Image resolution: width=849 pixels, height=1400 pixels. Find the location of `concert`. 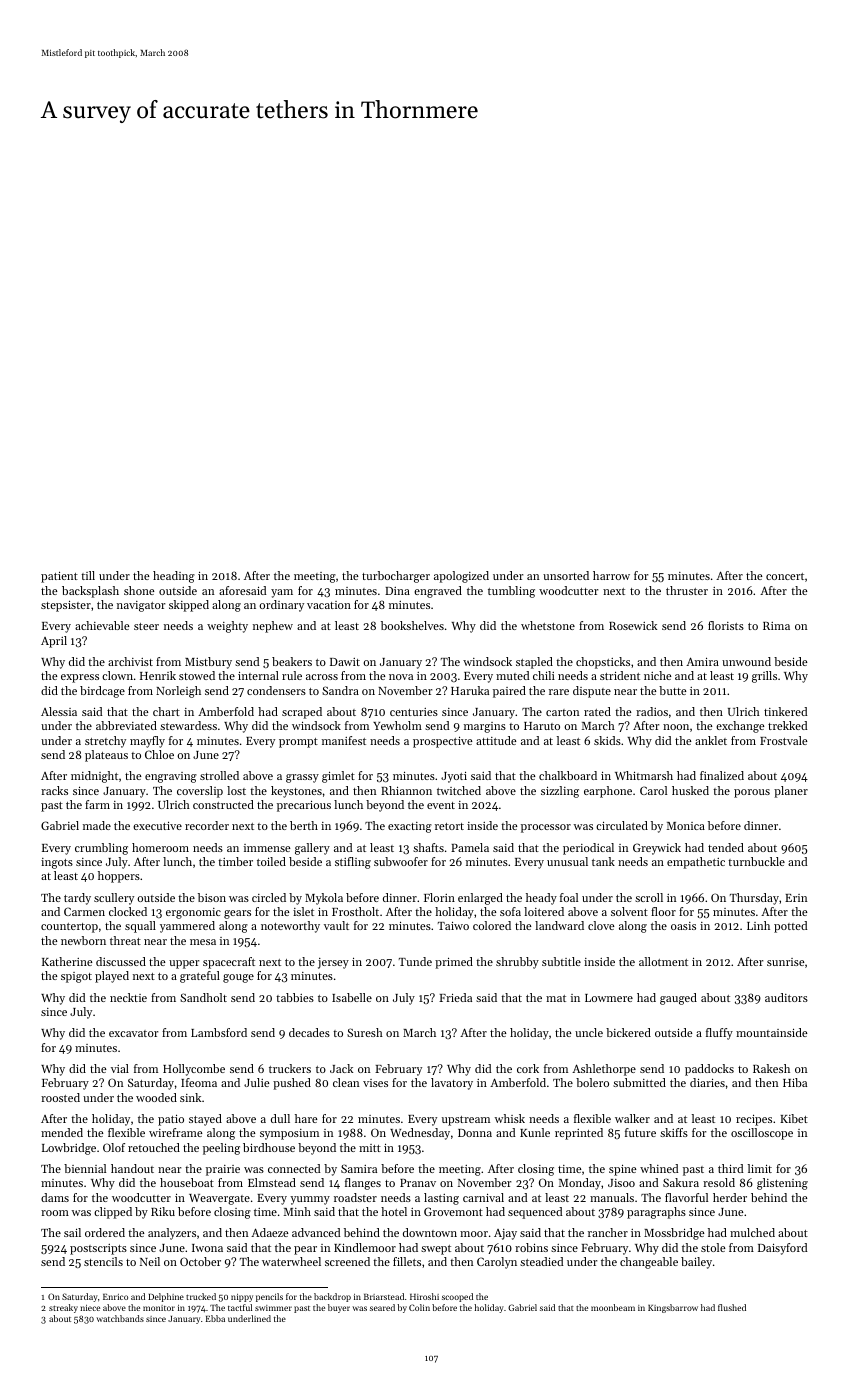

concert is located at coordinates (785, 576).
